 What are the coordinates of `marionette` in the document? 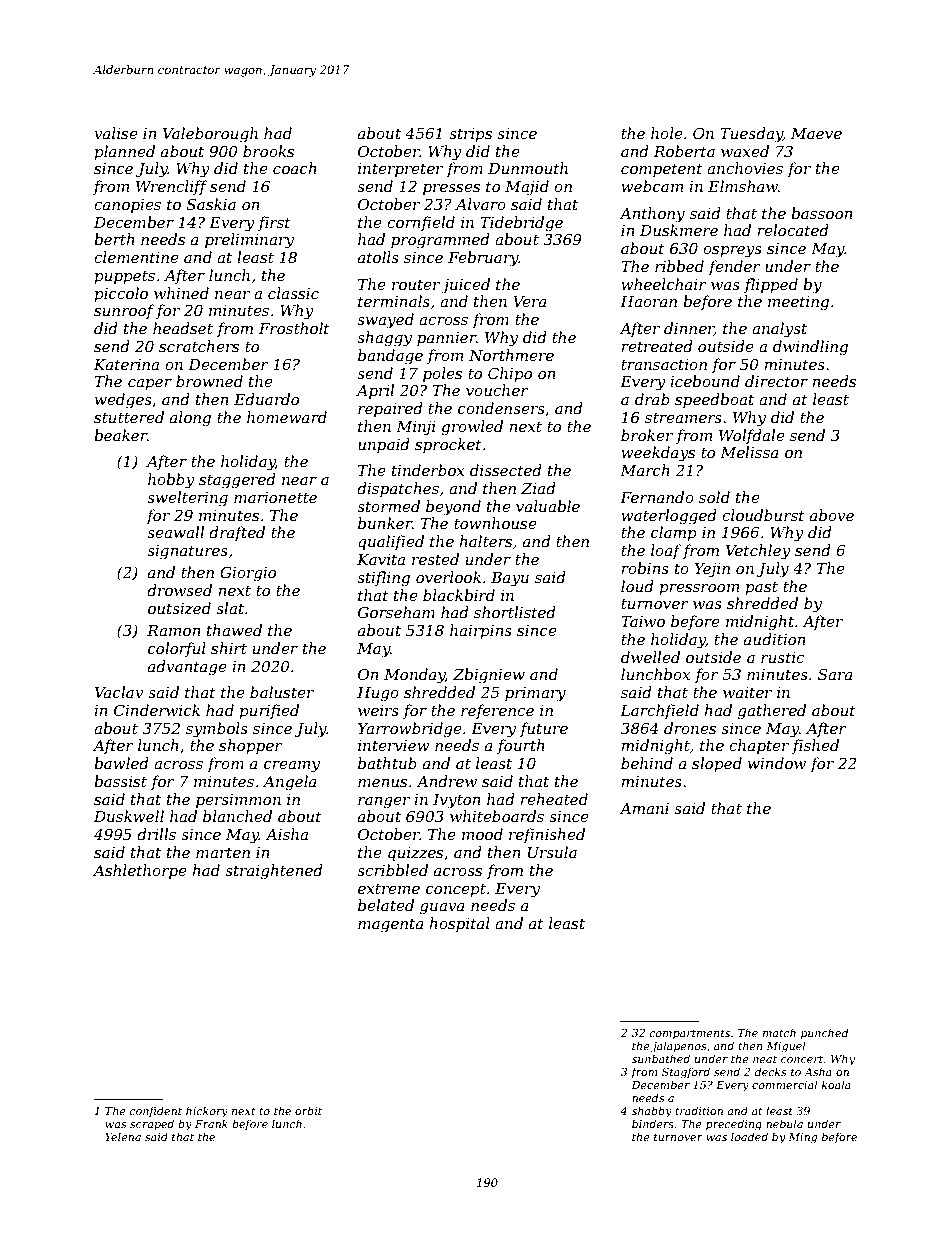 It's located at (275, 497).
